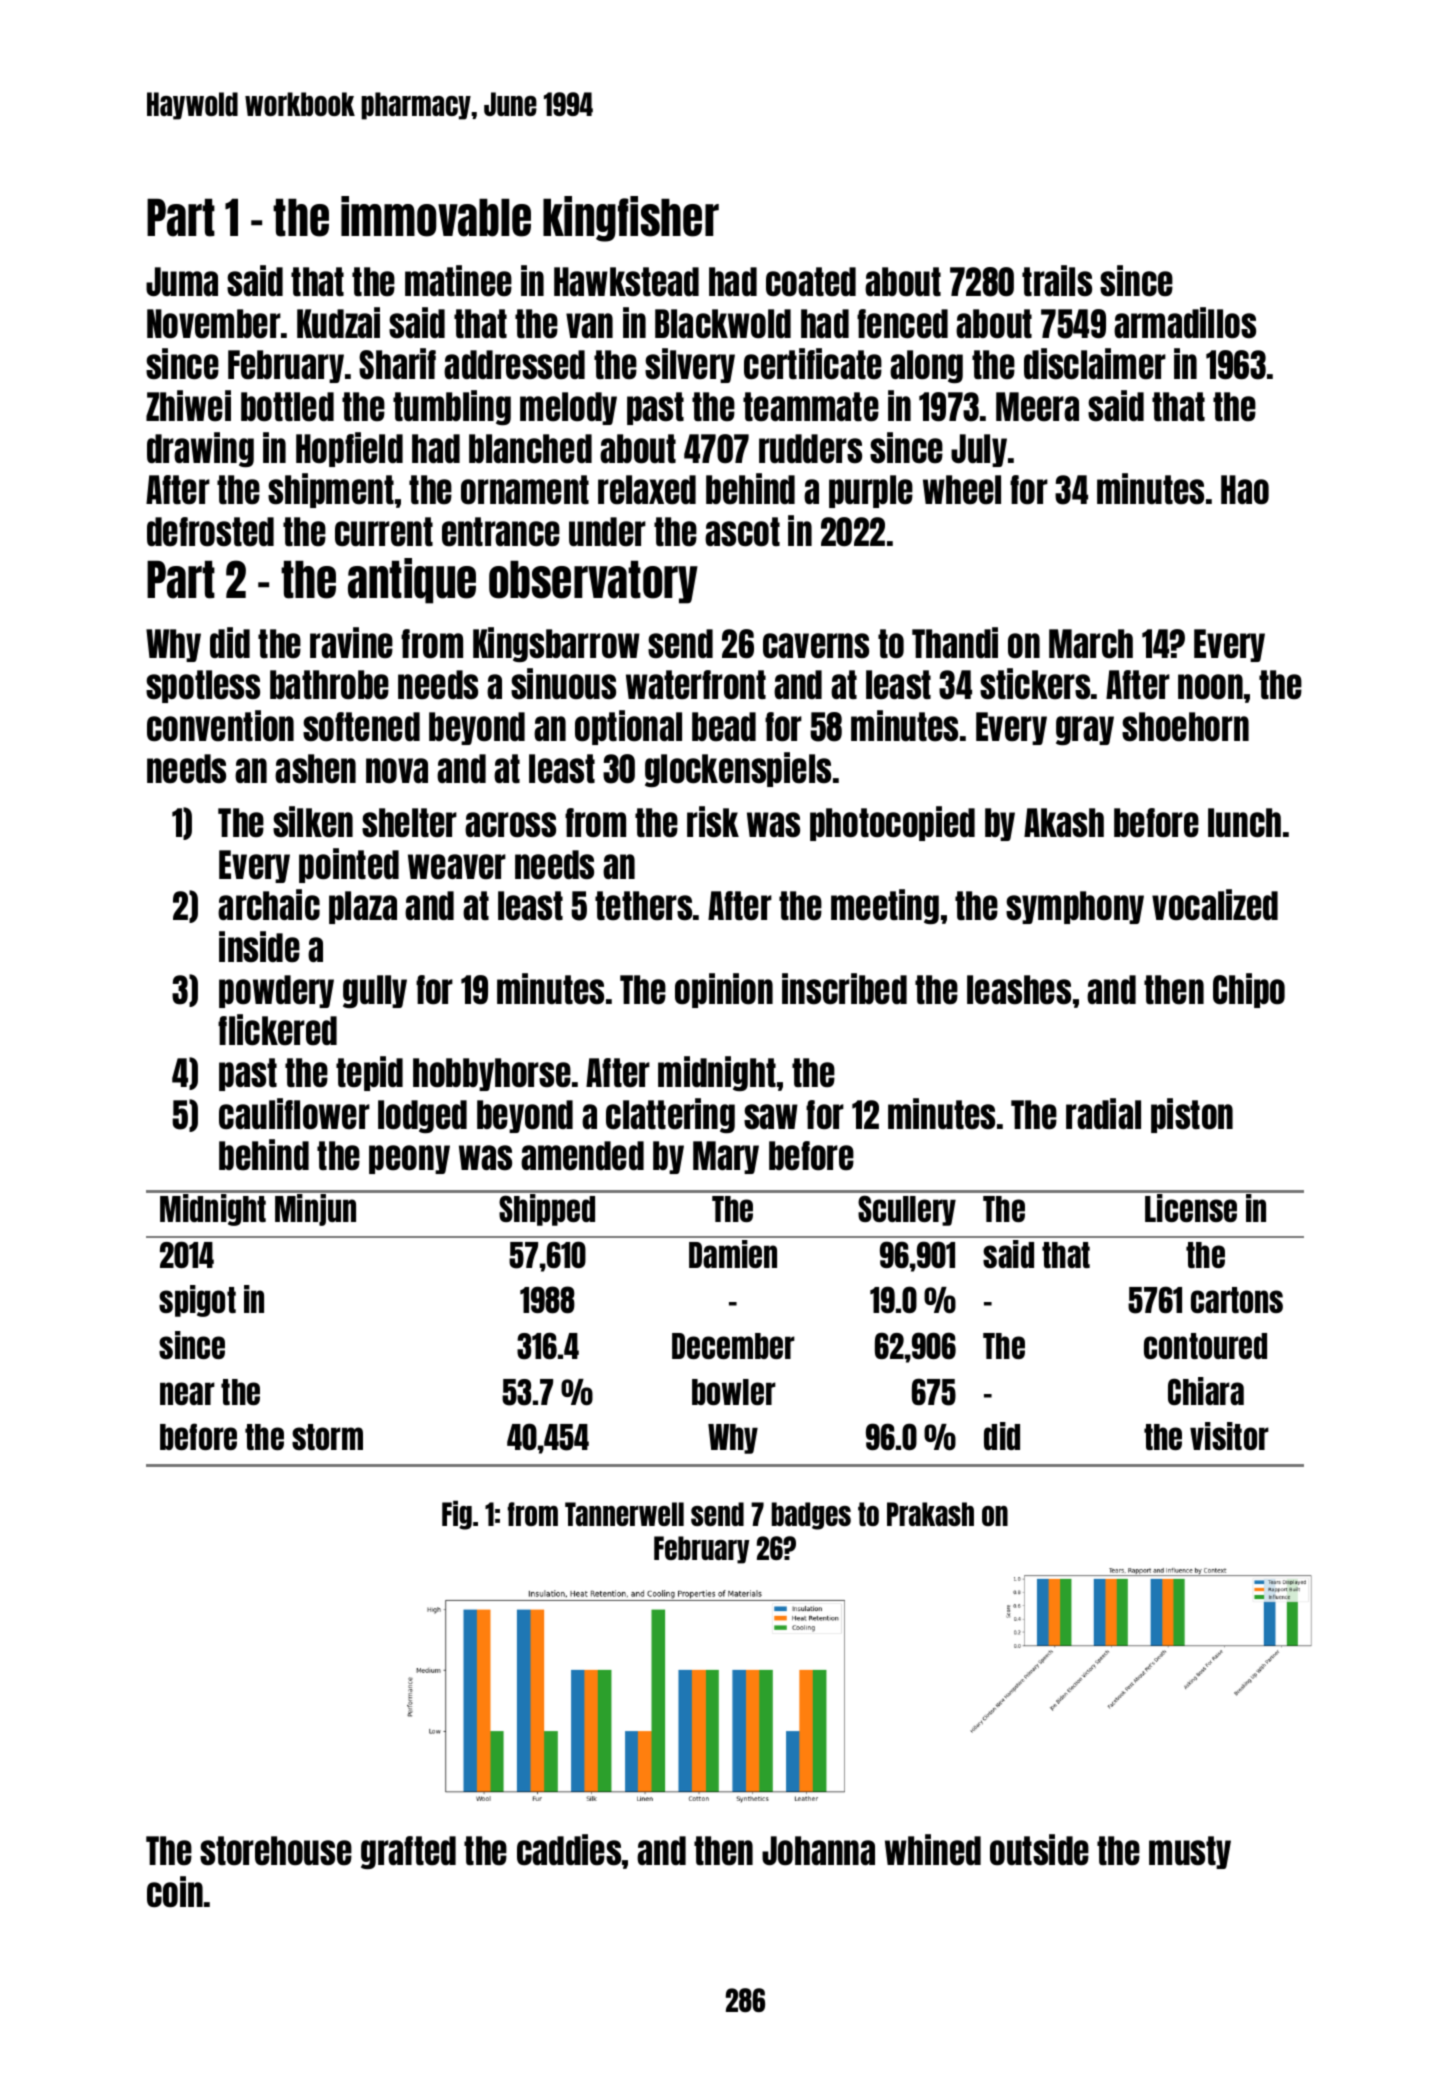  I want to click on lunch, so click(1244, 822).
